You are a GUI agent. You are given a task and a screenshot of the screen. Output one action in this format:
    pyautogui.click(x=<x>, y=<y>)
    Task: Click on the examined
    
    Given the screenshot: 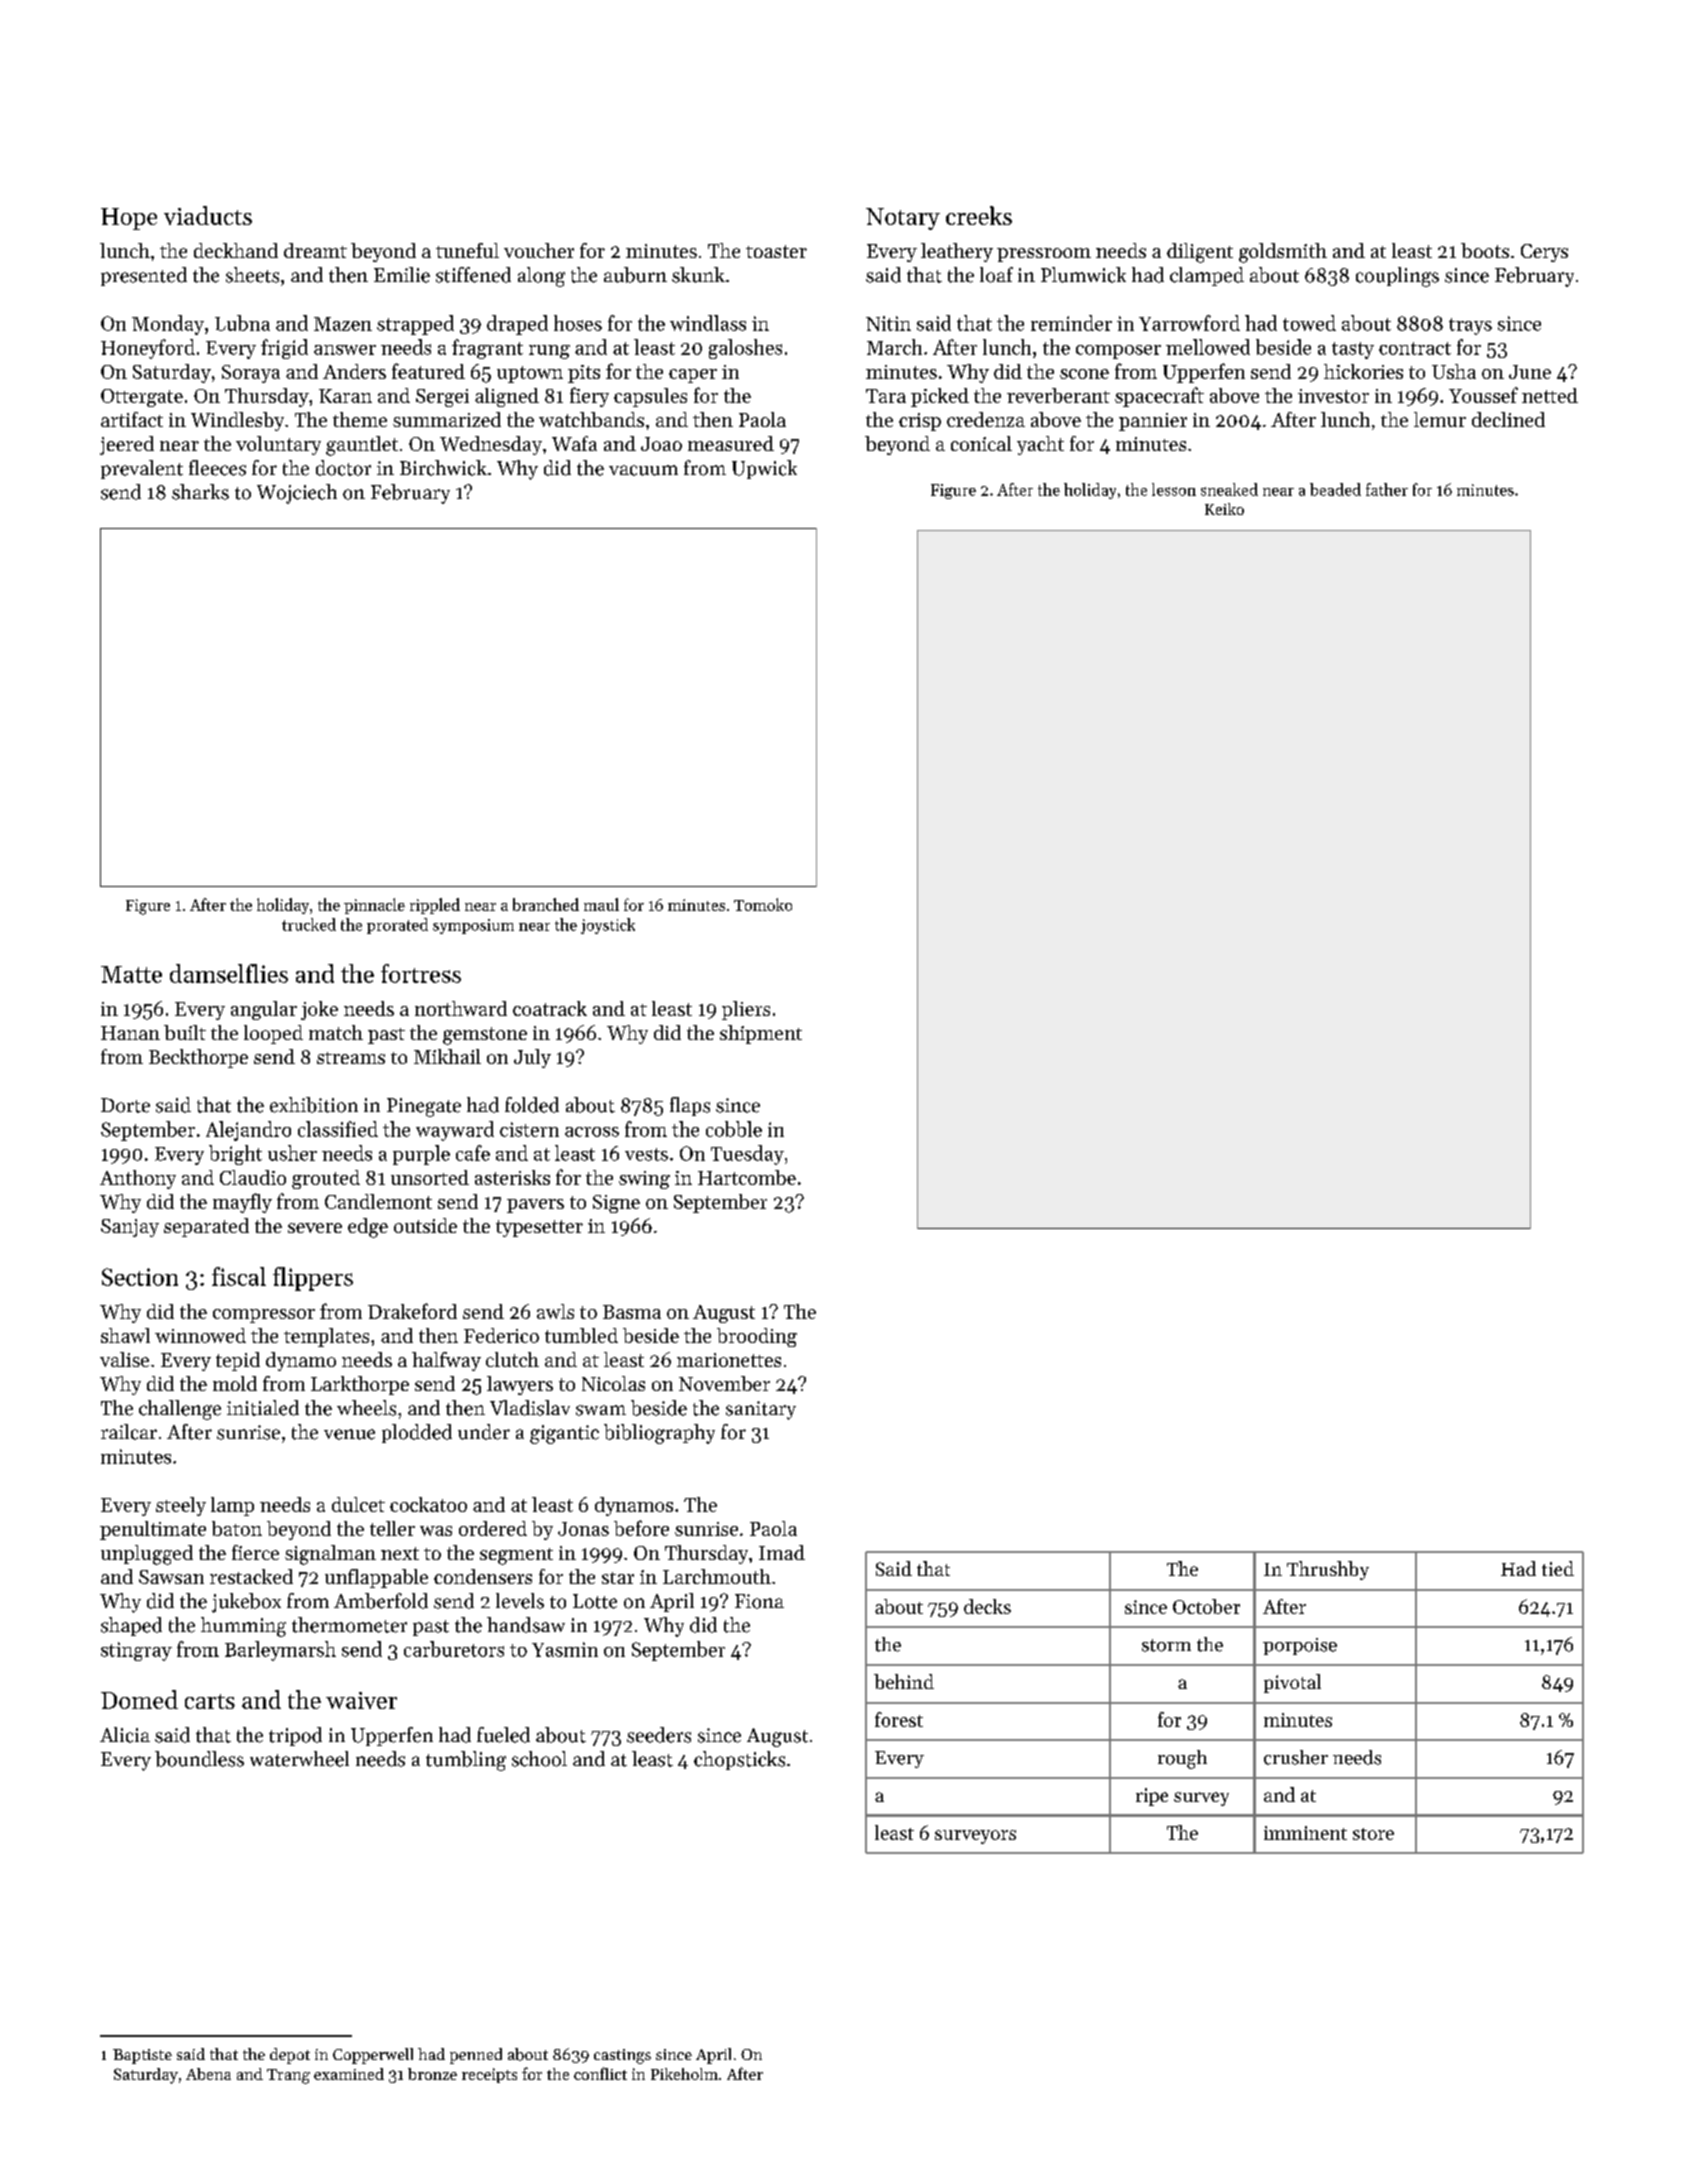 What is the action you would take?
    pyautogui.click(x=349, y=2074)
